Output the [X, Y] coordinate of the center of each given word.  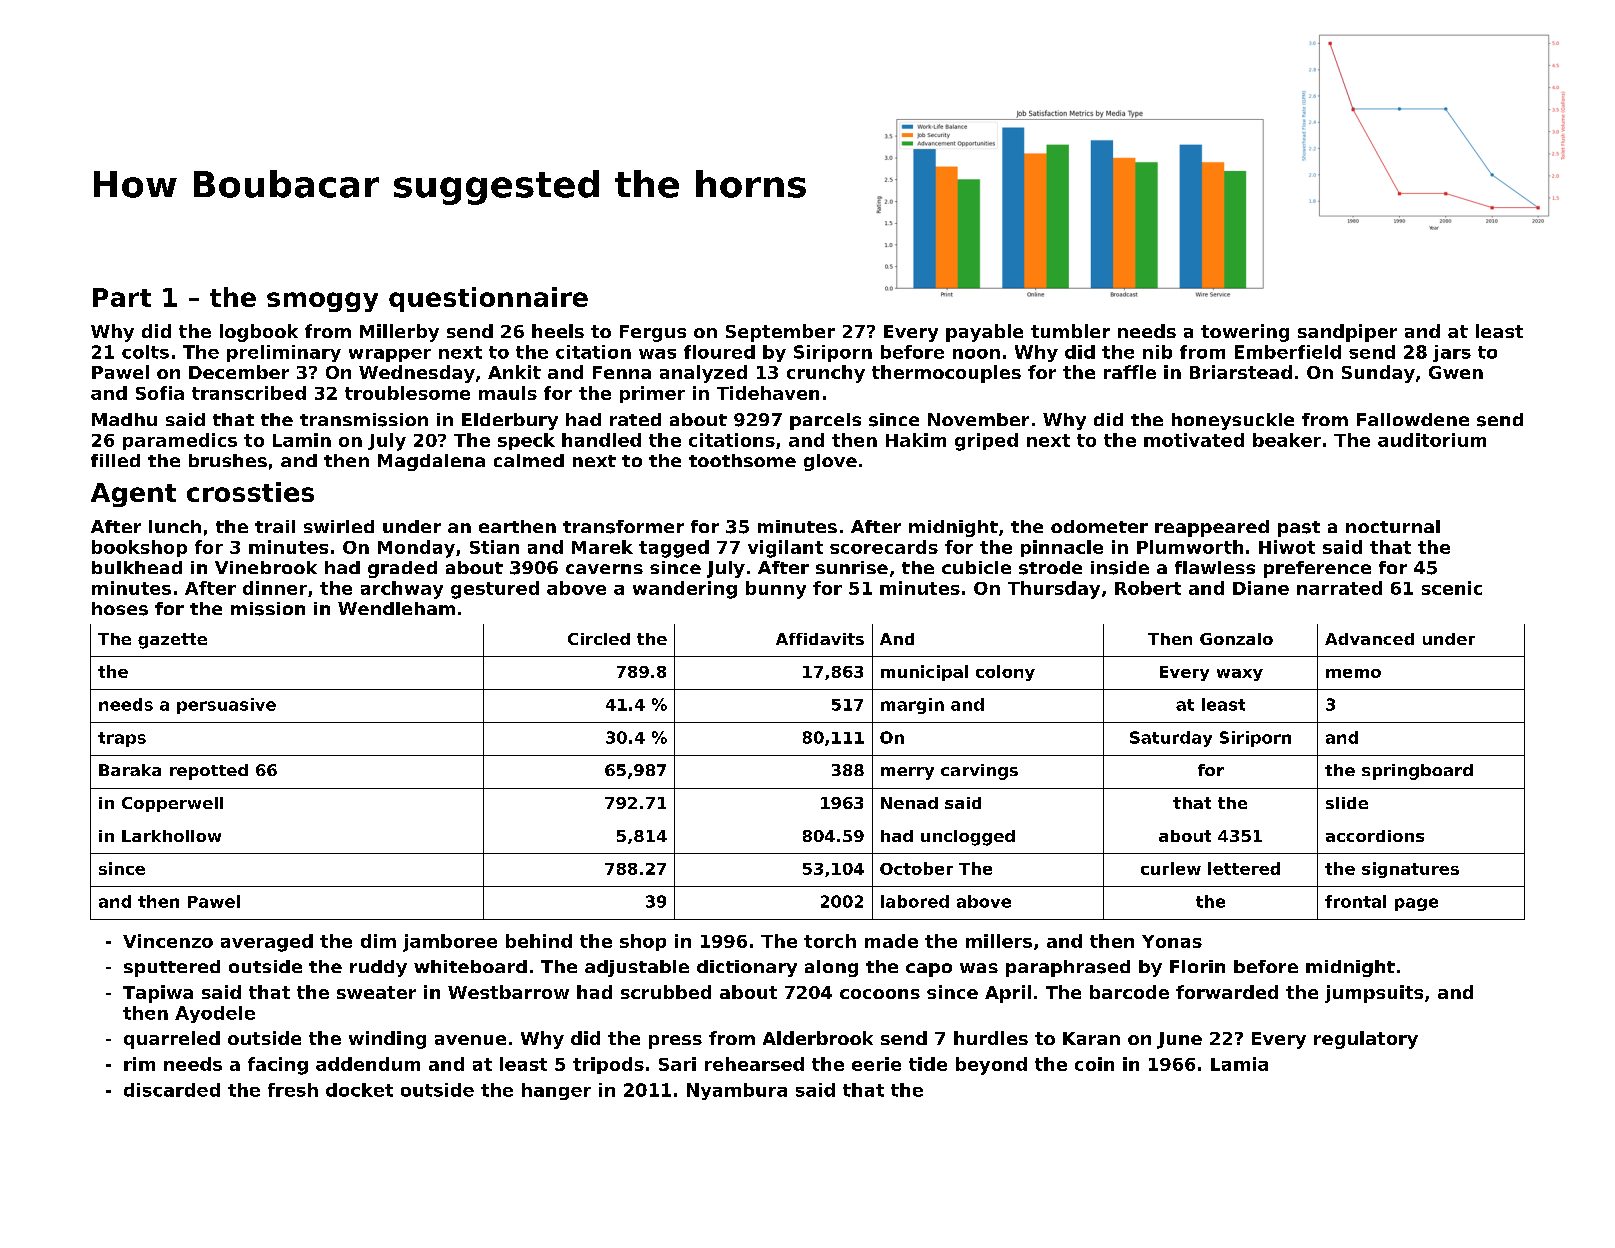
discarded [172, 1090]
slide [1347, 803]
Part [122, 297]
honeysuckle [1233, 421]
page [1416, 904]
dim [378, 941]
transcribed [249, 393]
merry [907, 773]
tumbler [1070, 331]
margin [912, 706]
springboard [1417, 772]
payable [984, 333]
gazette [172, 641]
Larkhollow [171, 836]
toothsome [742, 460]
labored [915, 901]
